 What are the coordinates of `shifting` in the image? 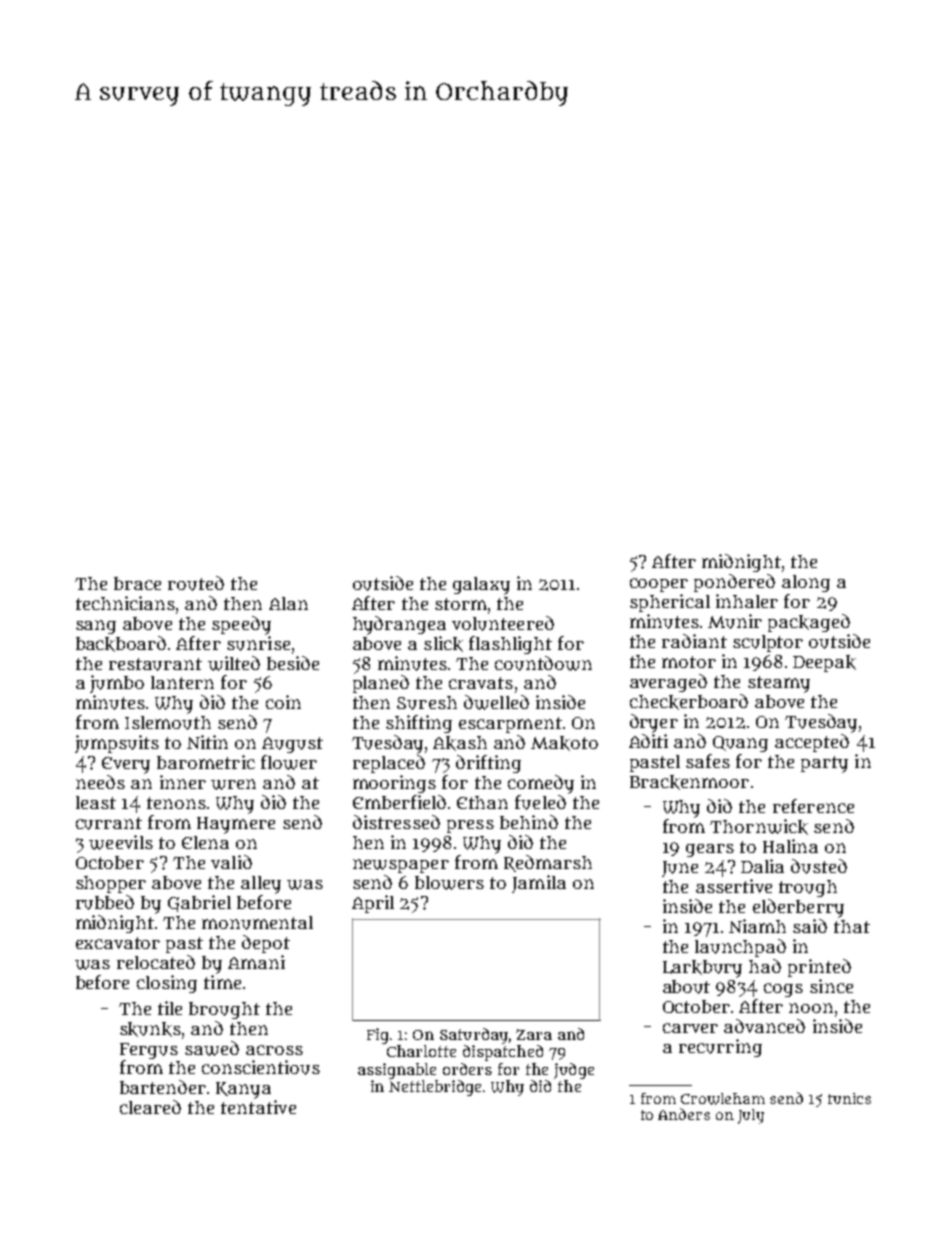 It's located at (419, 724).
